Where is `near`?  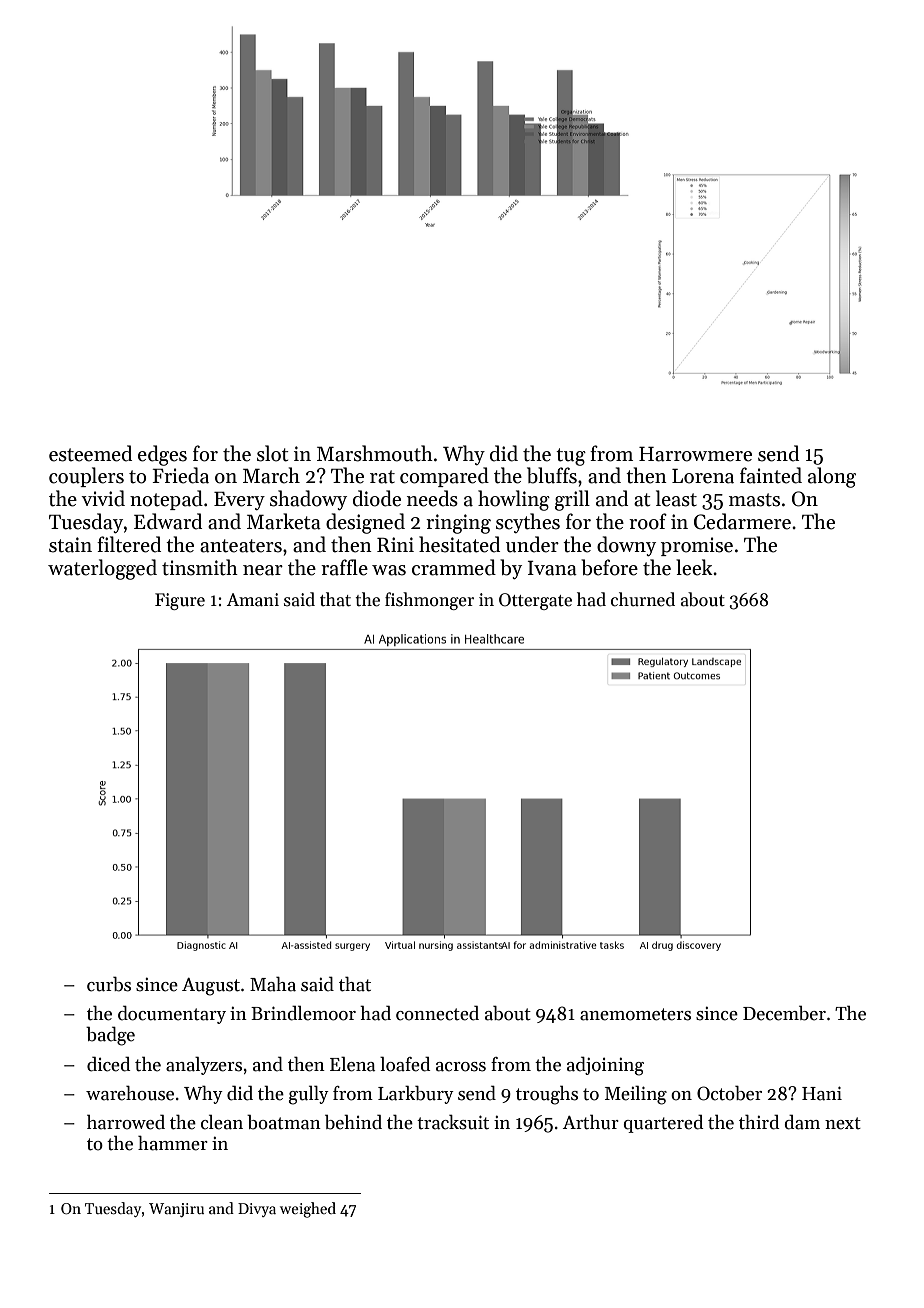 near is located at coordinates (263, 570).
